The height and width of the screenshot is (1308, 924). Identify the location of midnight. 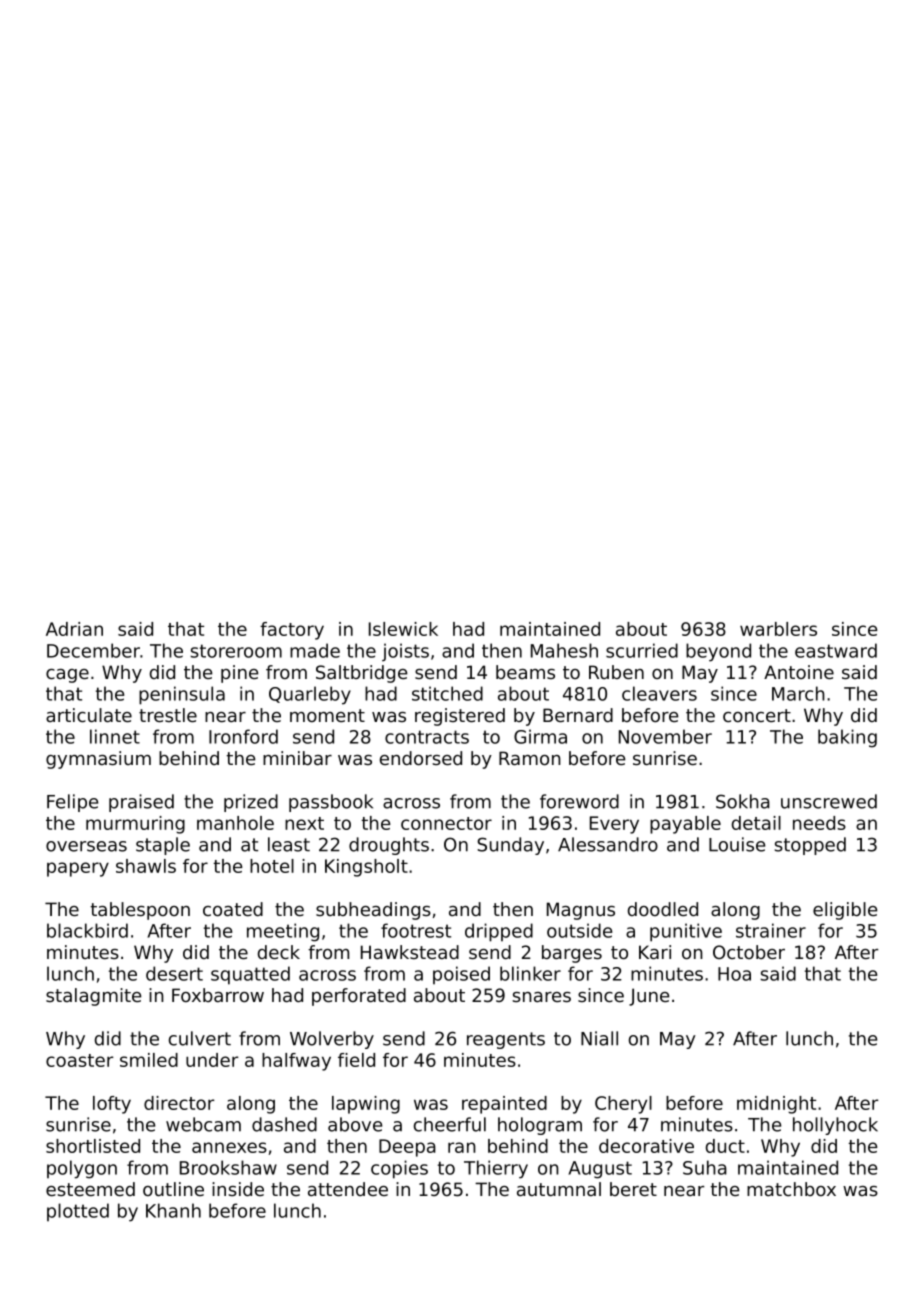
(776, 1105).
